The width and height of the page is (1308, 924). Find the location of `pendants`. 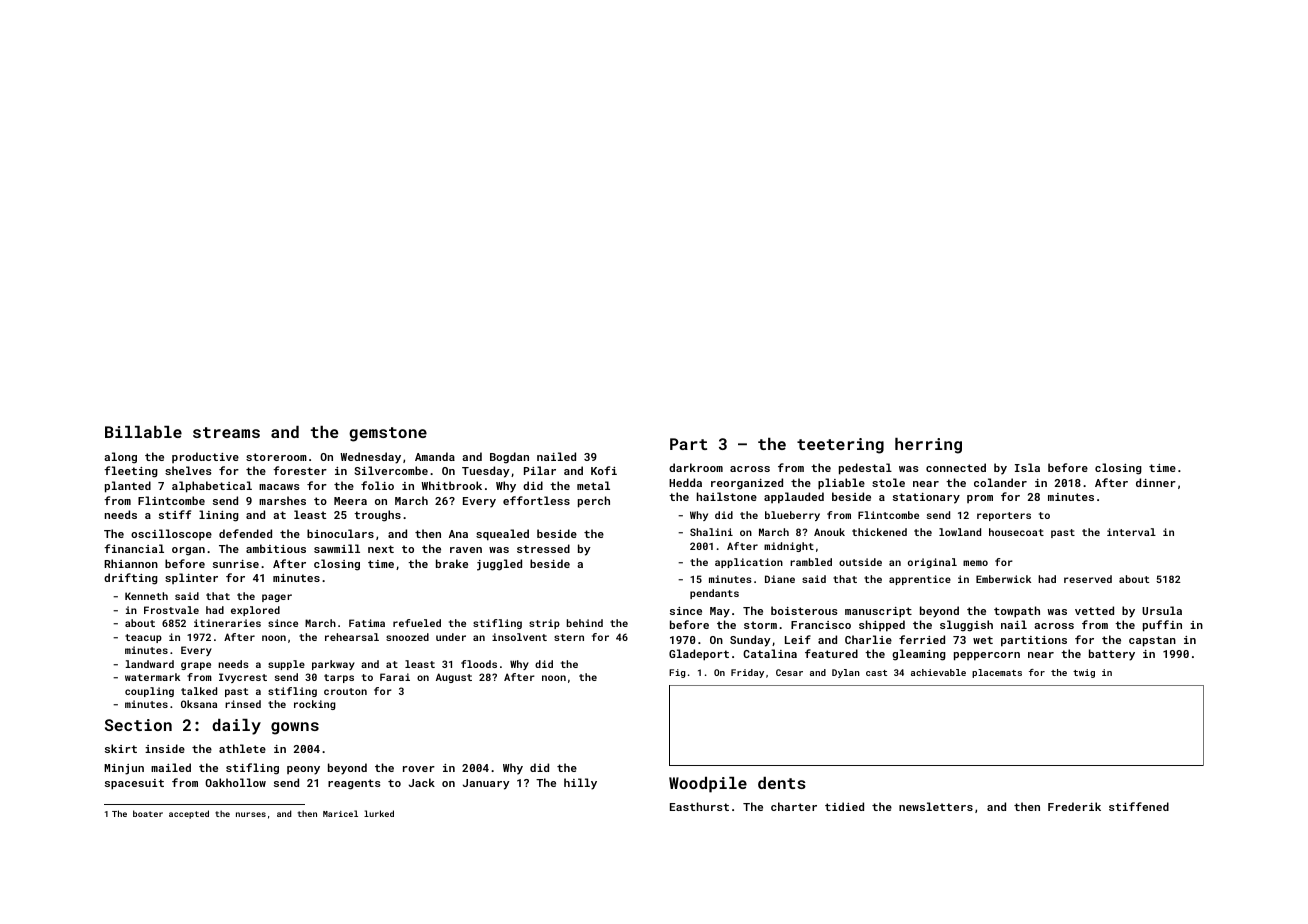

pendants is located at coordinates (714, 594).
